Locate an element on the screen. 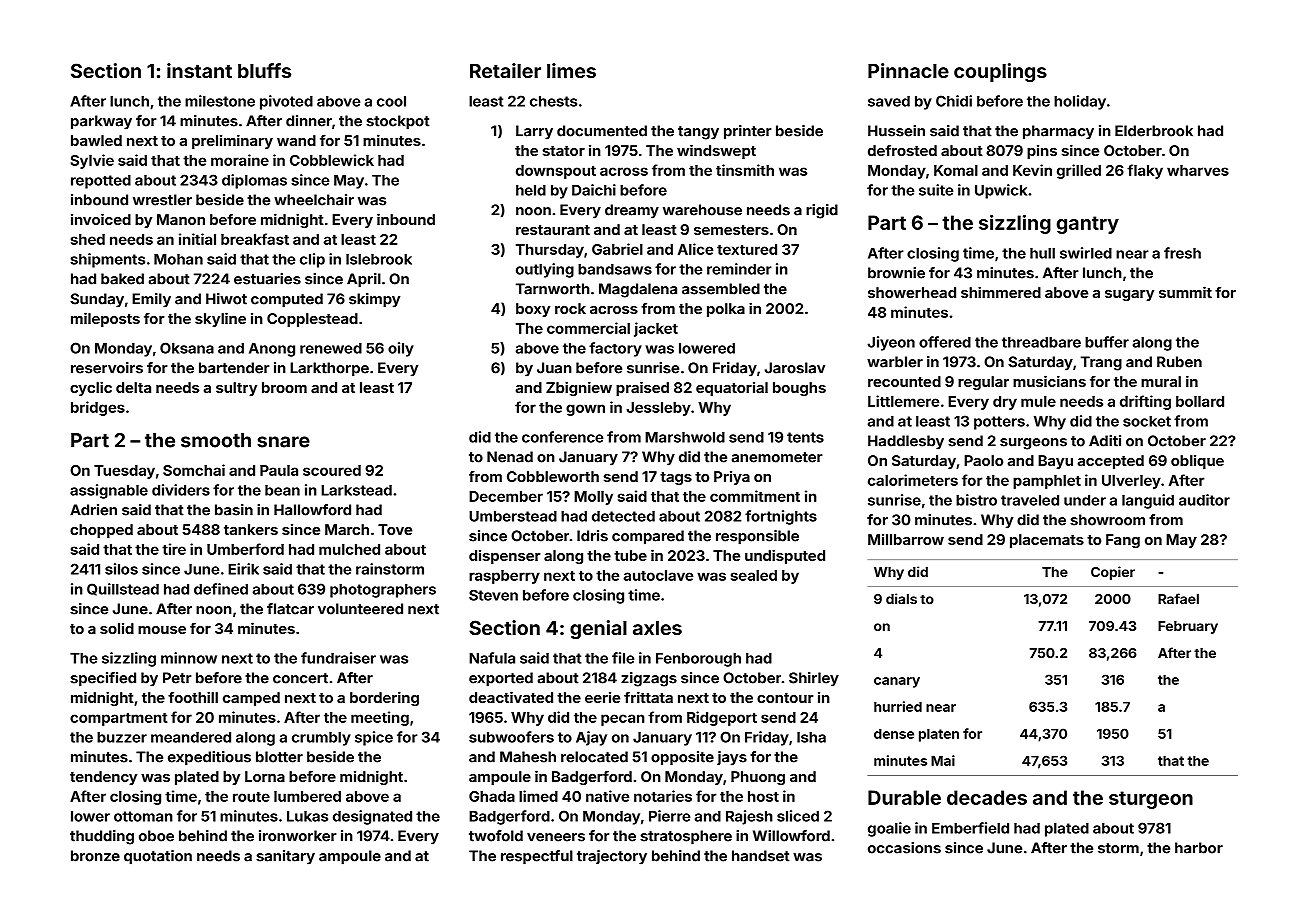 Image resolution: width=1308 pixels, height=924 pixels. spice is located at coordinates (374, 738).
